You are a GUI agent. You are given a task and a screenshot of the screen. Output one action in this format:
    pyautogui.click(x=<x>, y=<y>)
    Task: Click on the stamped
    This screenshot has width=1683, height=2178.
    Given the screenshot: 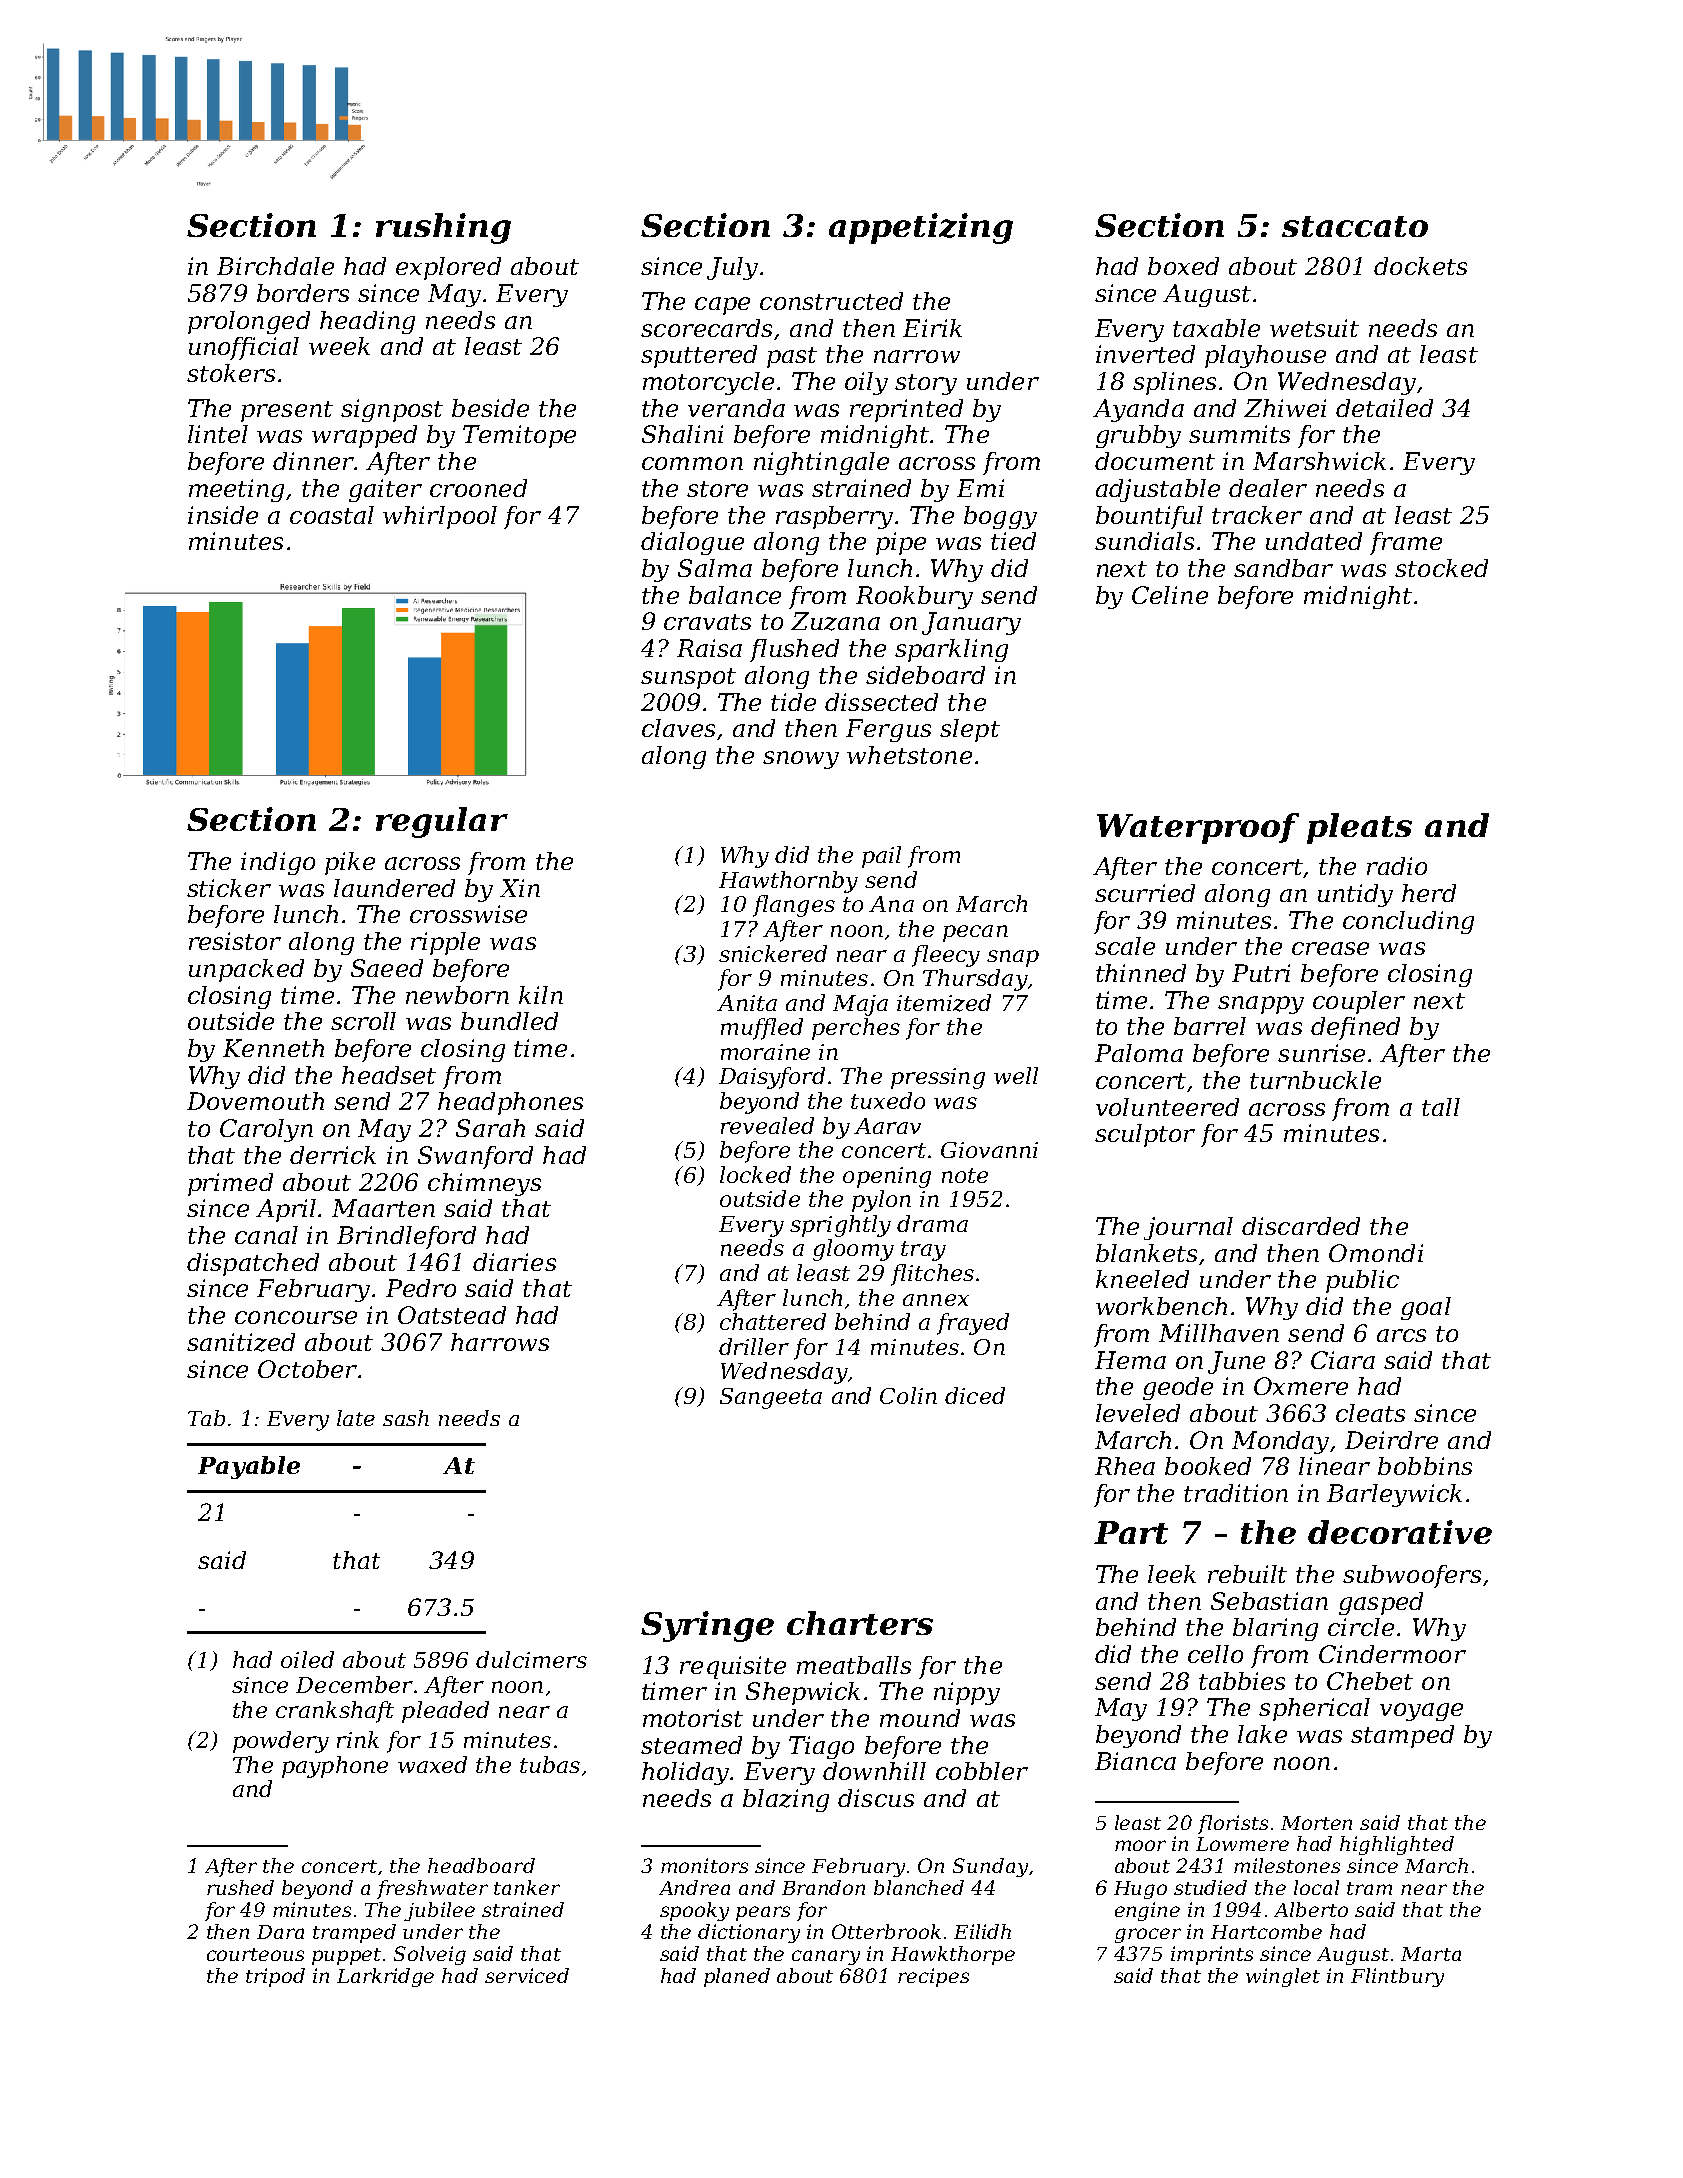 What is the action you would take?
    pyautogui.click(x=1402, y=1736)
